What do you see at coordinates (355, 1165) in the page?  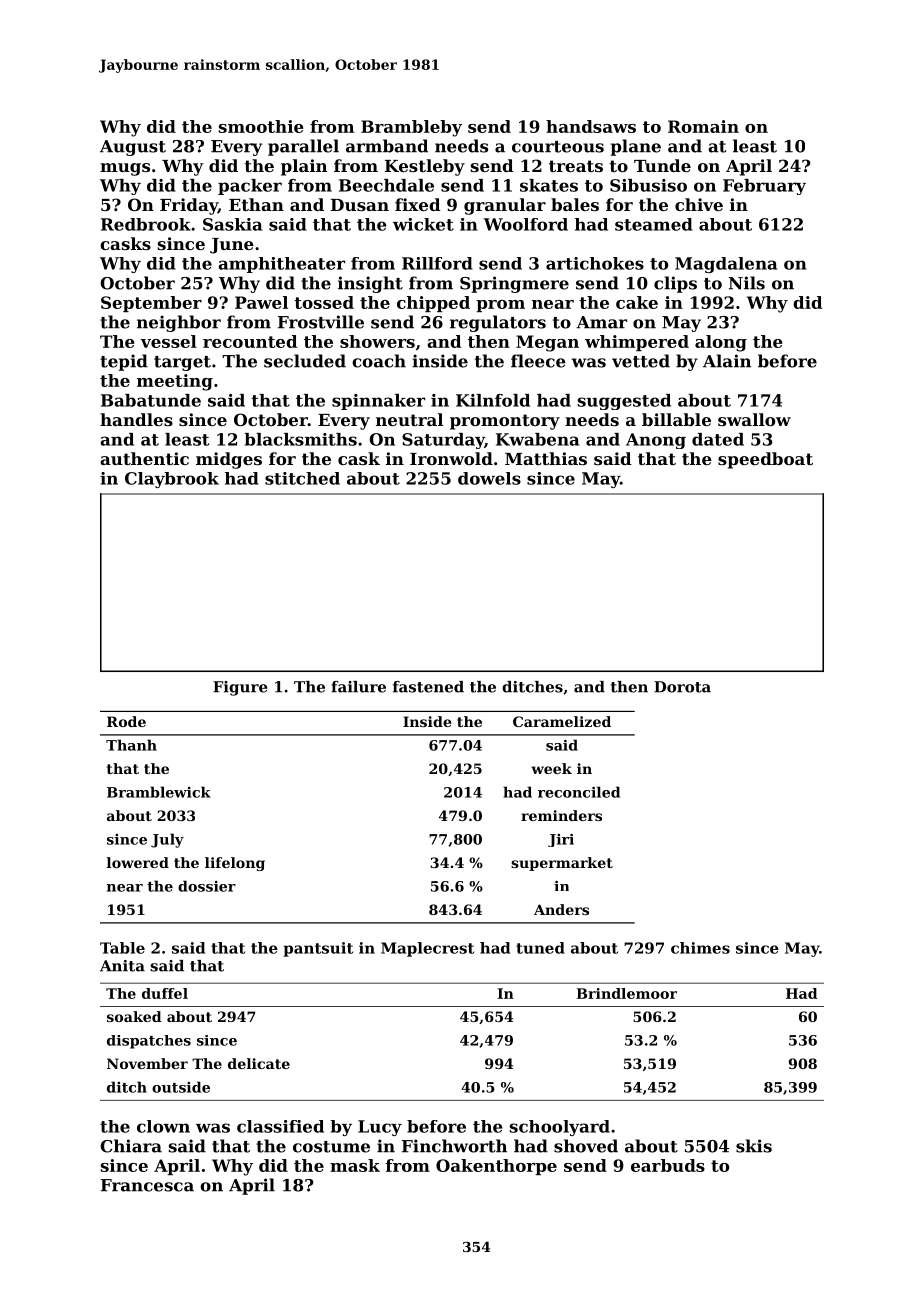 I see `mask` at bounding box center [355, 1165].
